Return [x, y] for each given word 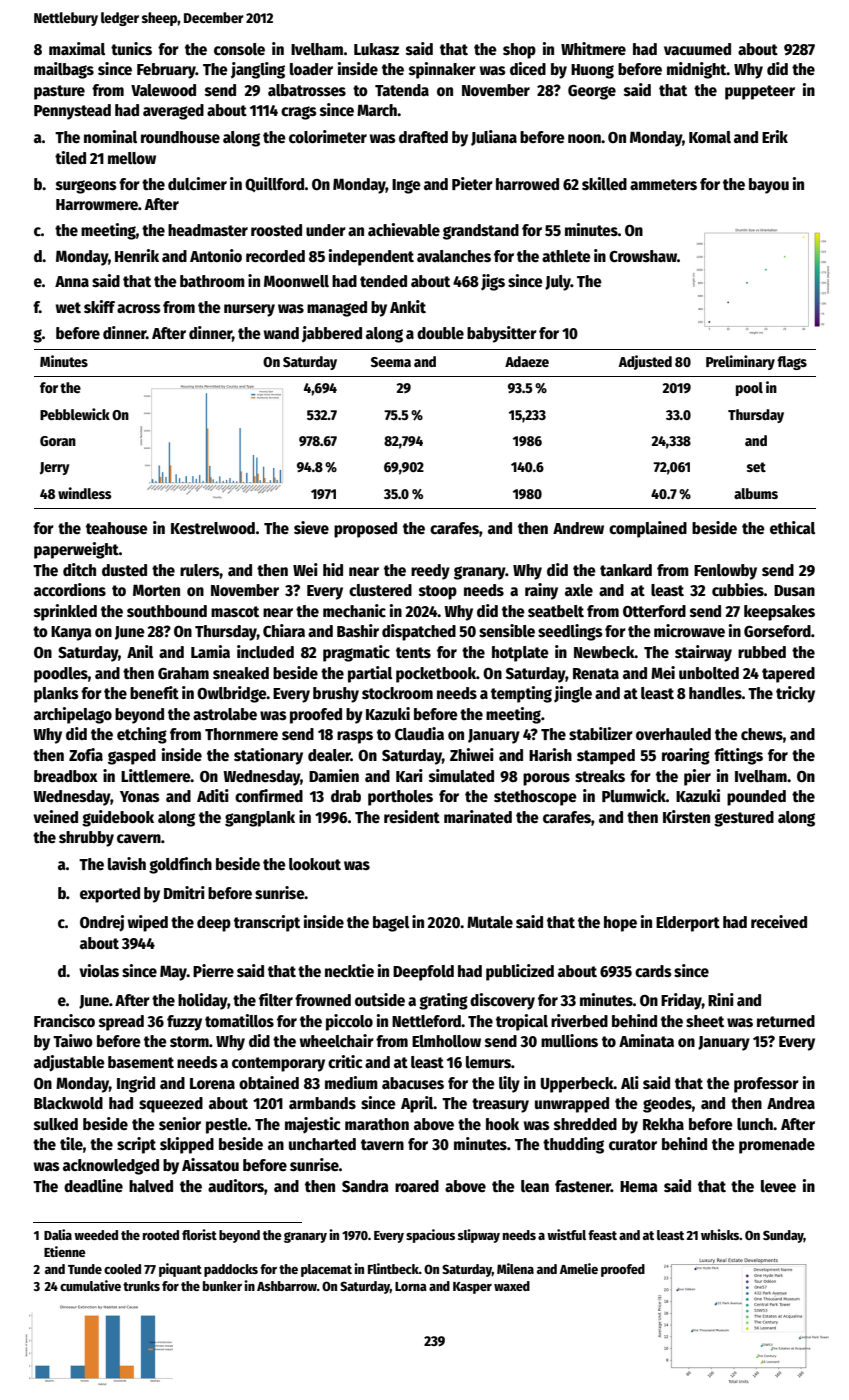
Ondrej [102, 923]
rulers [200, 570]
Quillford [275, 184]
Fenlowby [725, 572]
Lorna [411, 1286]
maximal [77, 48]
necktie [349, 971]
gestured [744, 819]
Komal [710, 137]
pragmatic [356, 653]
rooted [161, 1235]
